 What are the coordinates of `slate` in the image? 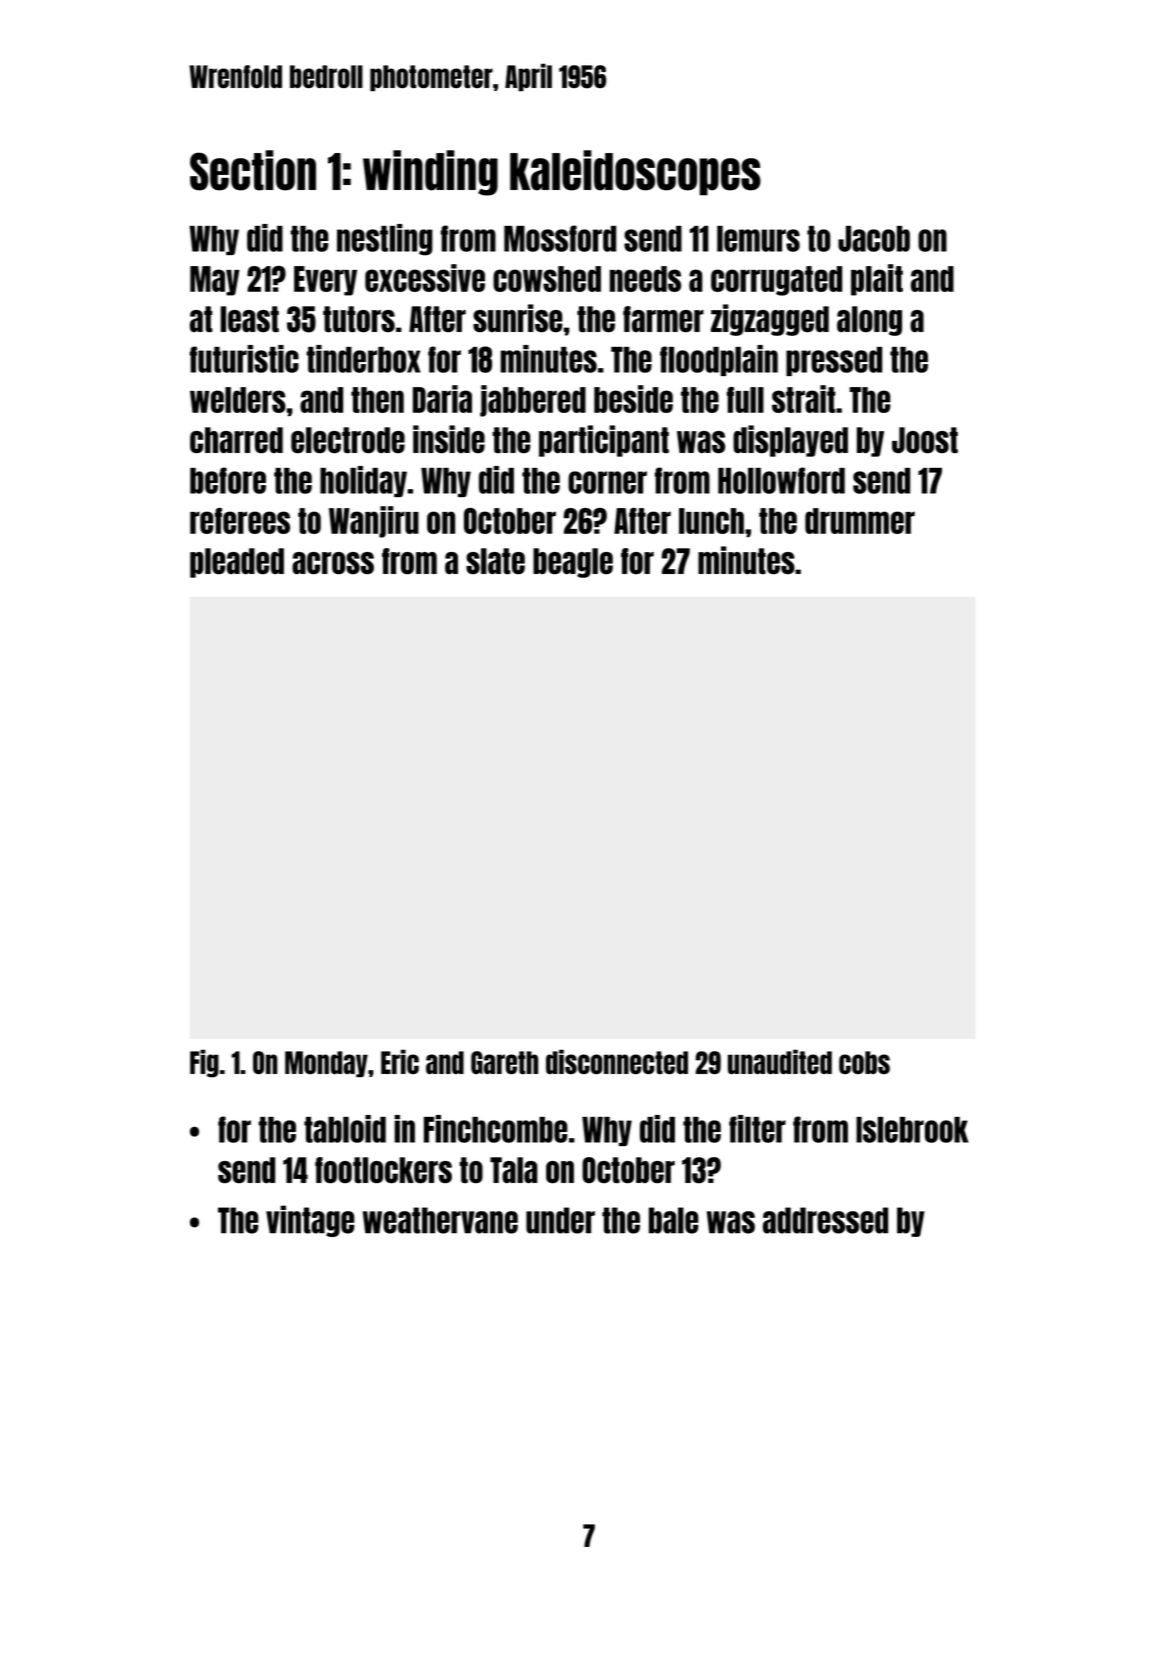 It's located at (495, 561).
